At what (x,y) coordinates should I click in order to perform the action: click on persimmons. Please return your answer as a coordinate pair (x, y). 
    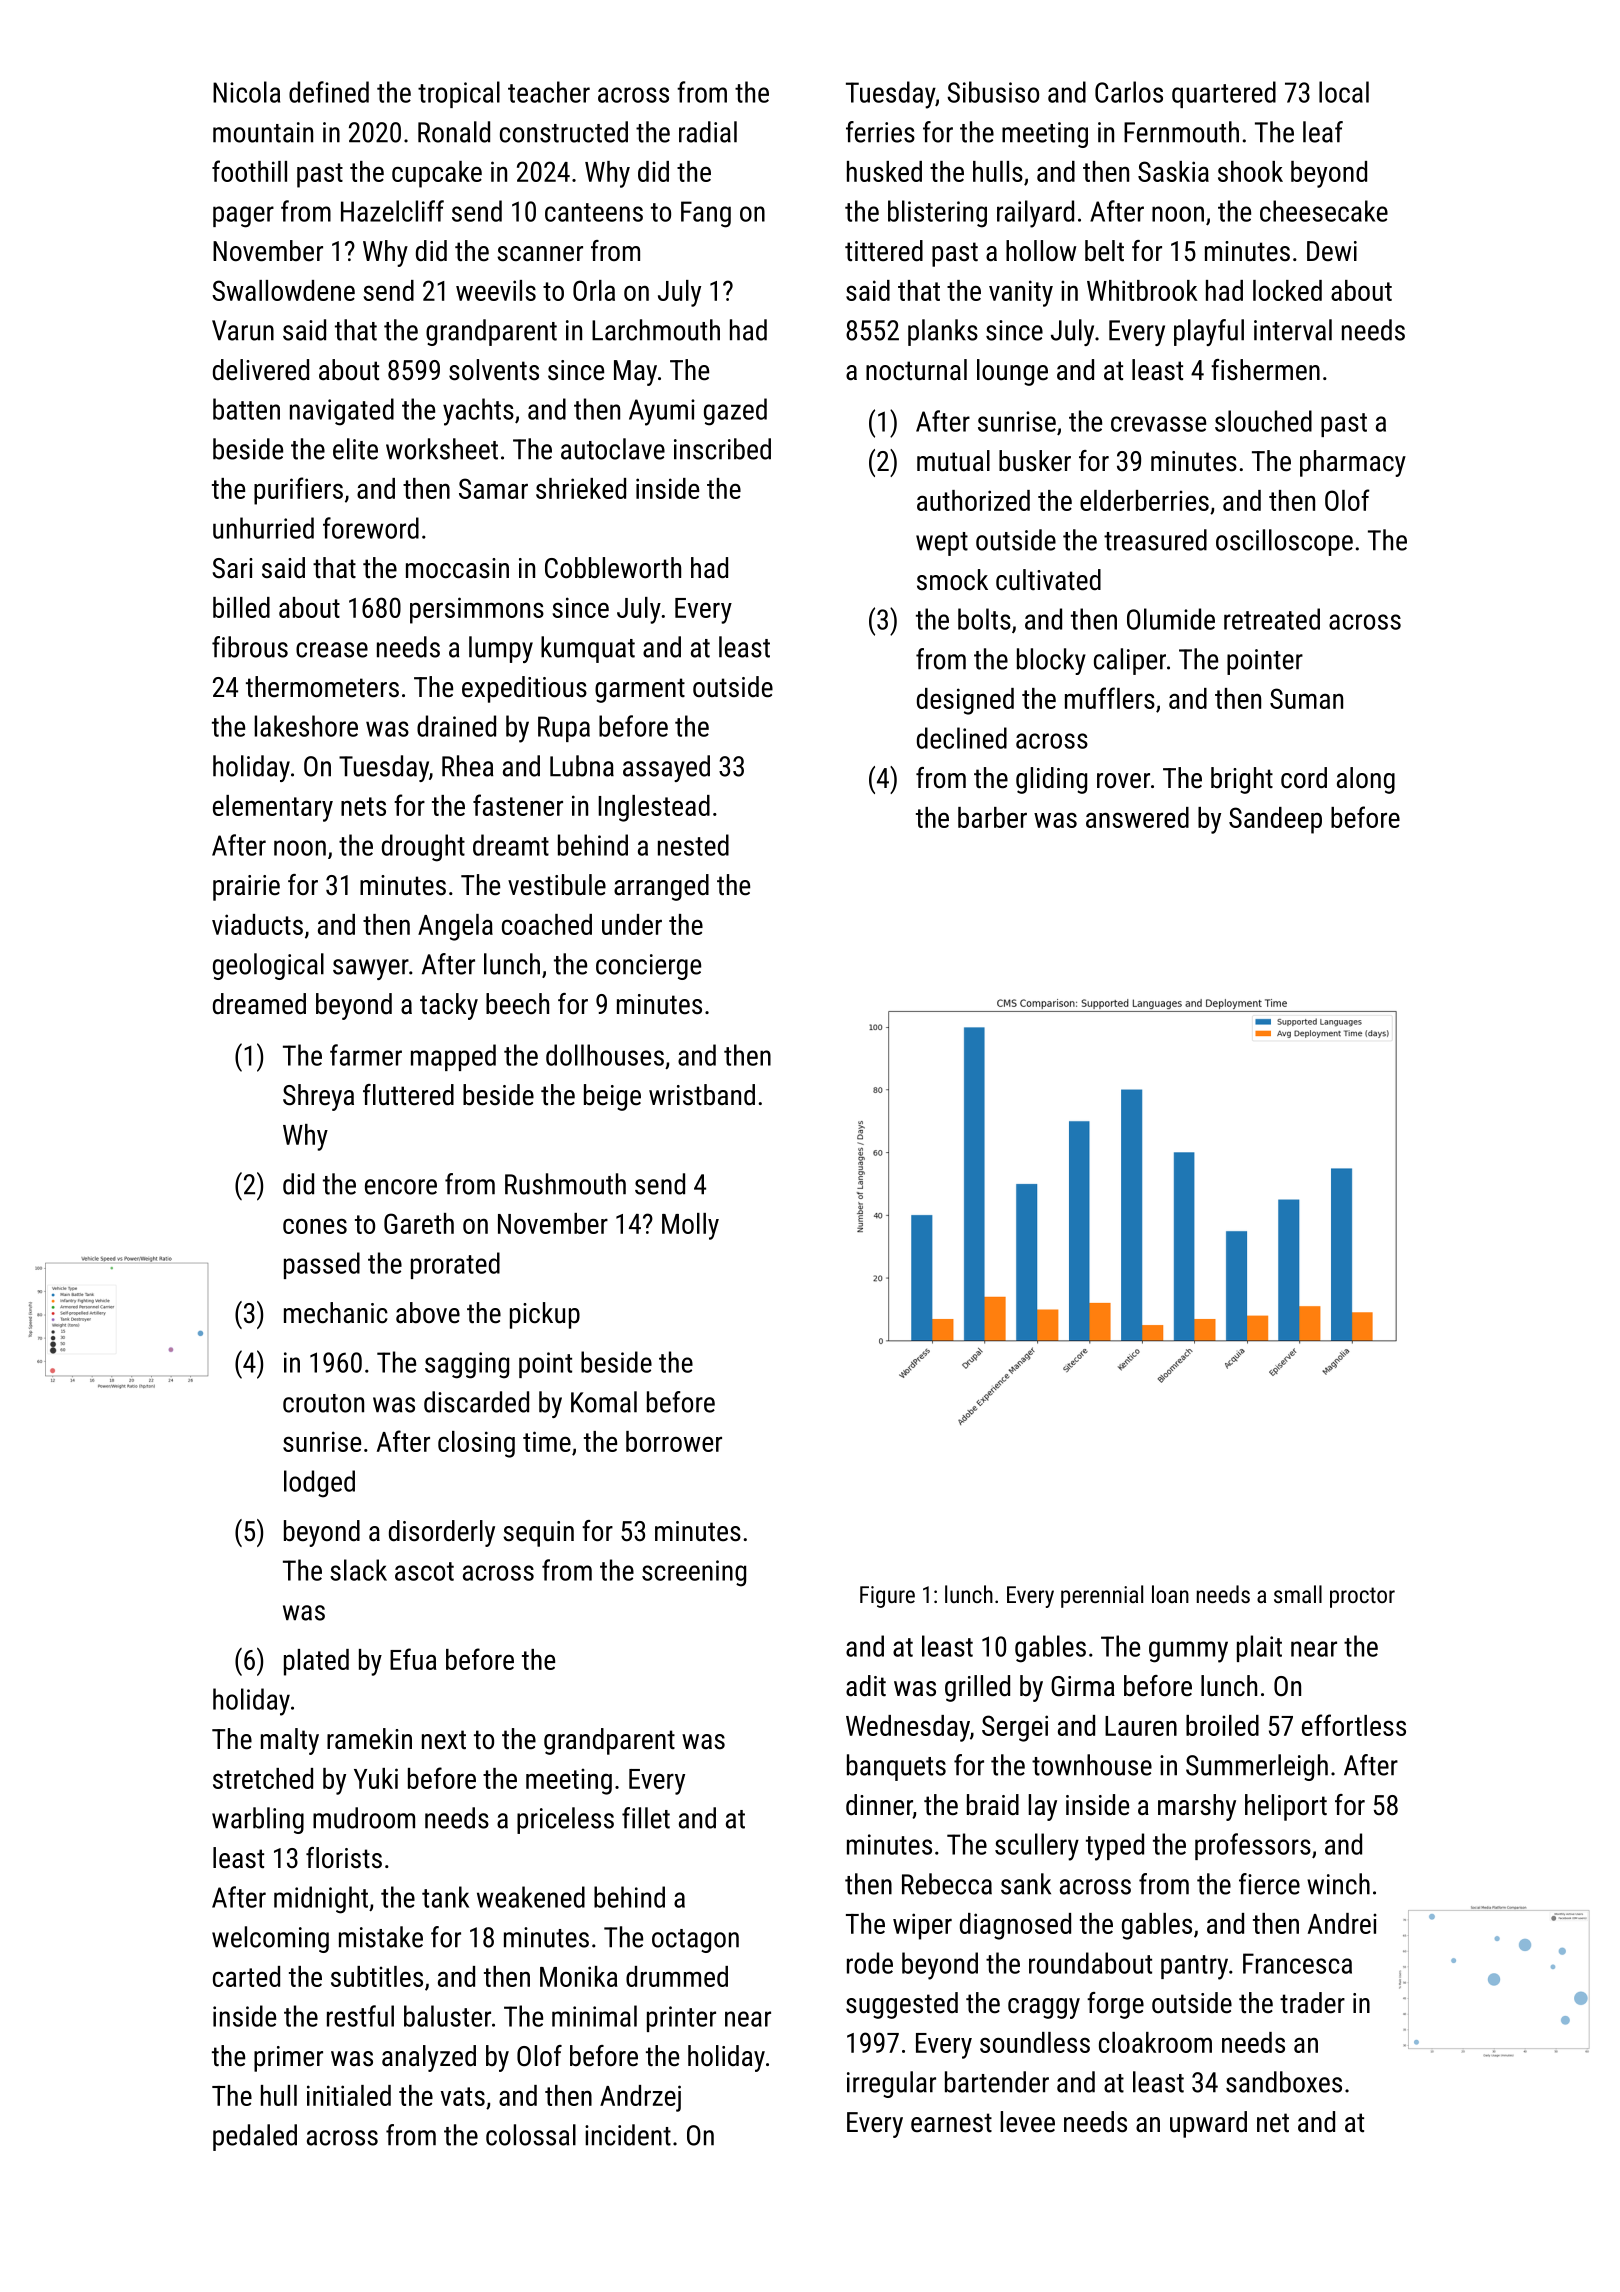
    Looking at the image, I should click on (477, 610).
